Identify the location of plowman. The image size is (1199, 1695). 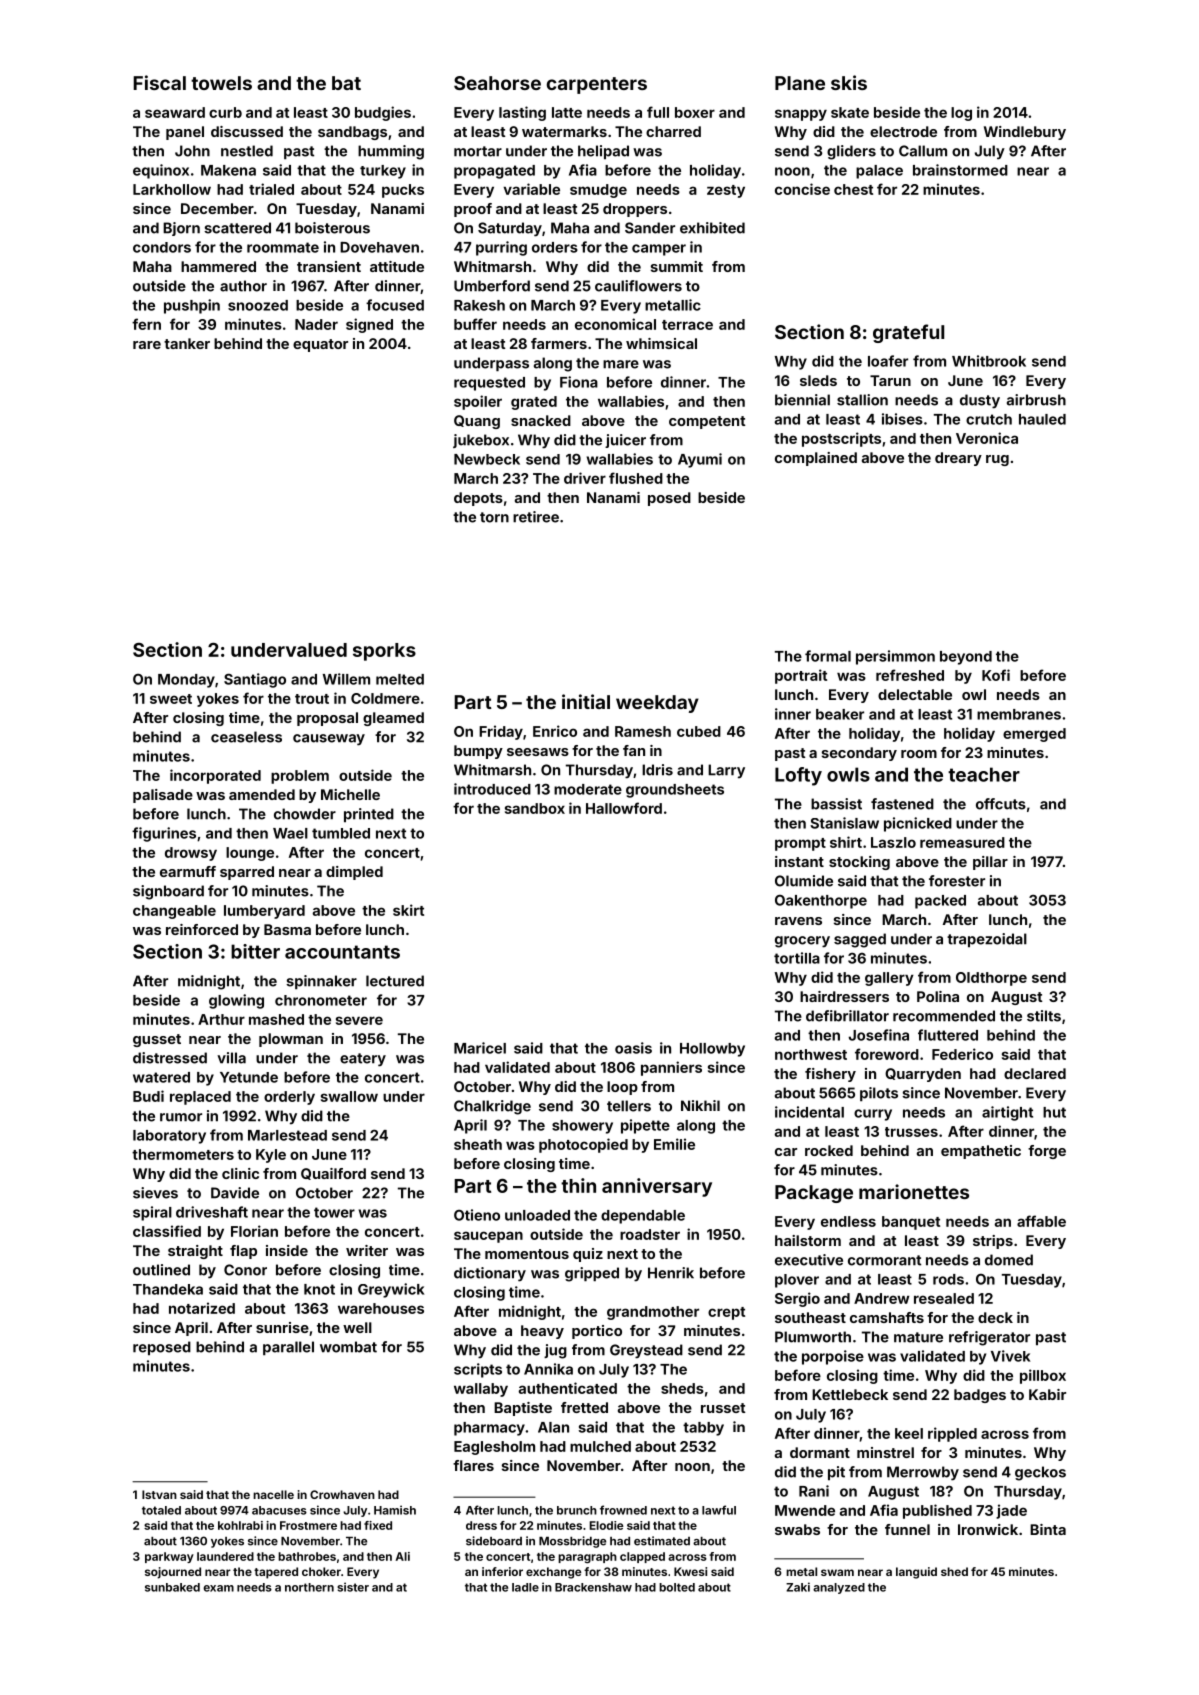
(291, 1040).
